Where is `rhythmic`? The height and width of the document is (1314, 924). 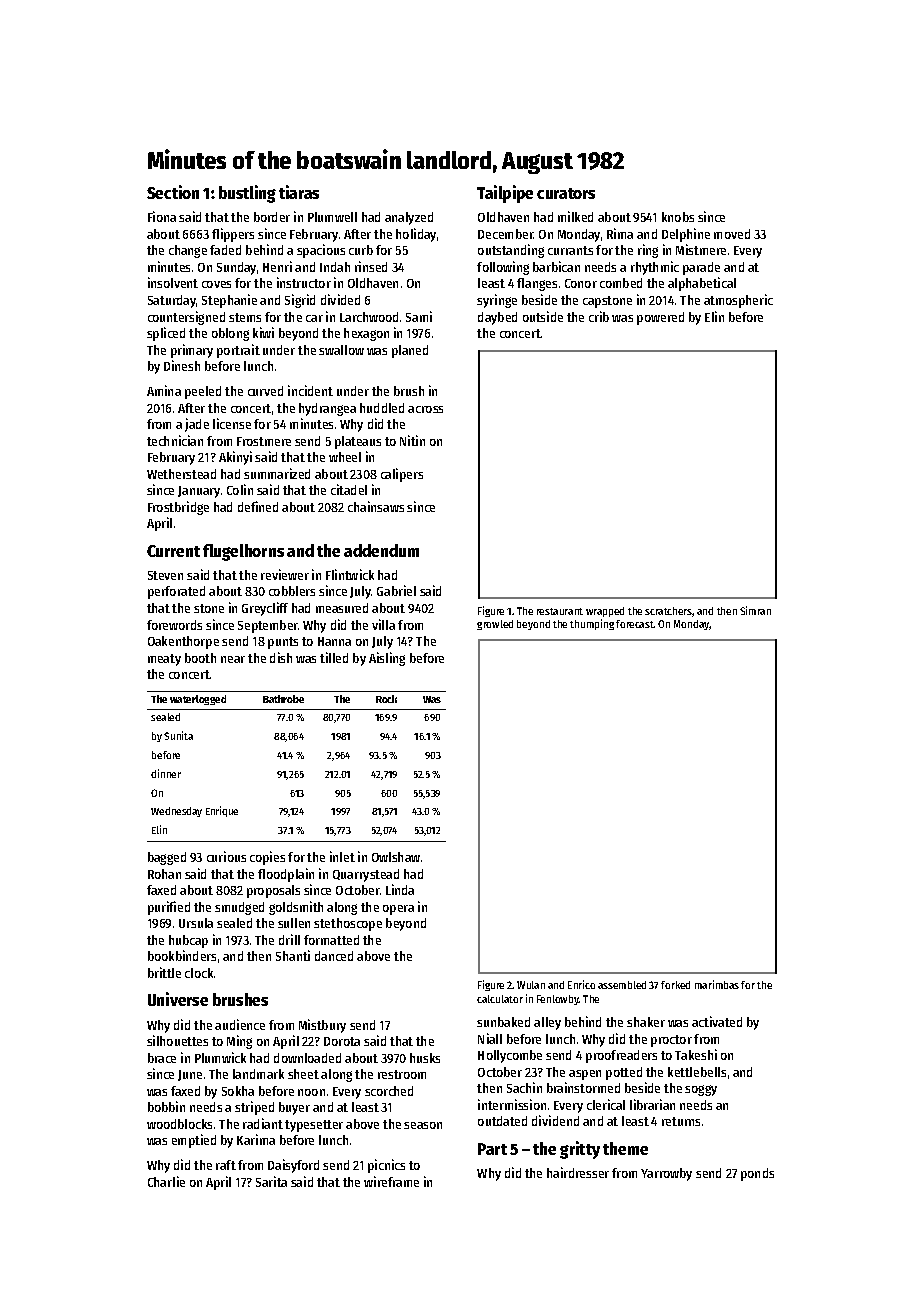 rhythmic is located at coordinates (655, 268).
